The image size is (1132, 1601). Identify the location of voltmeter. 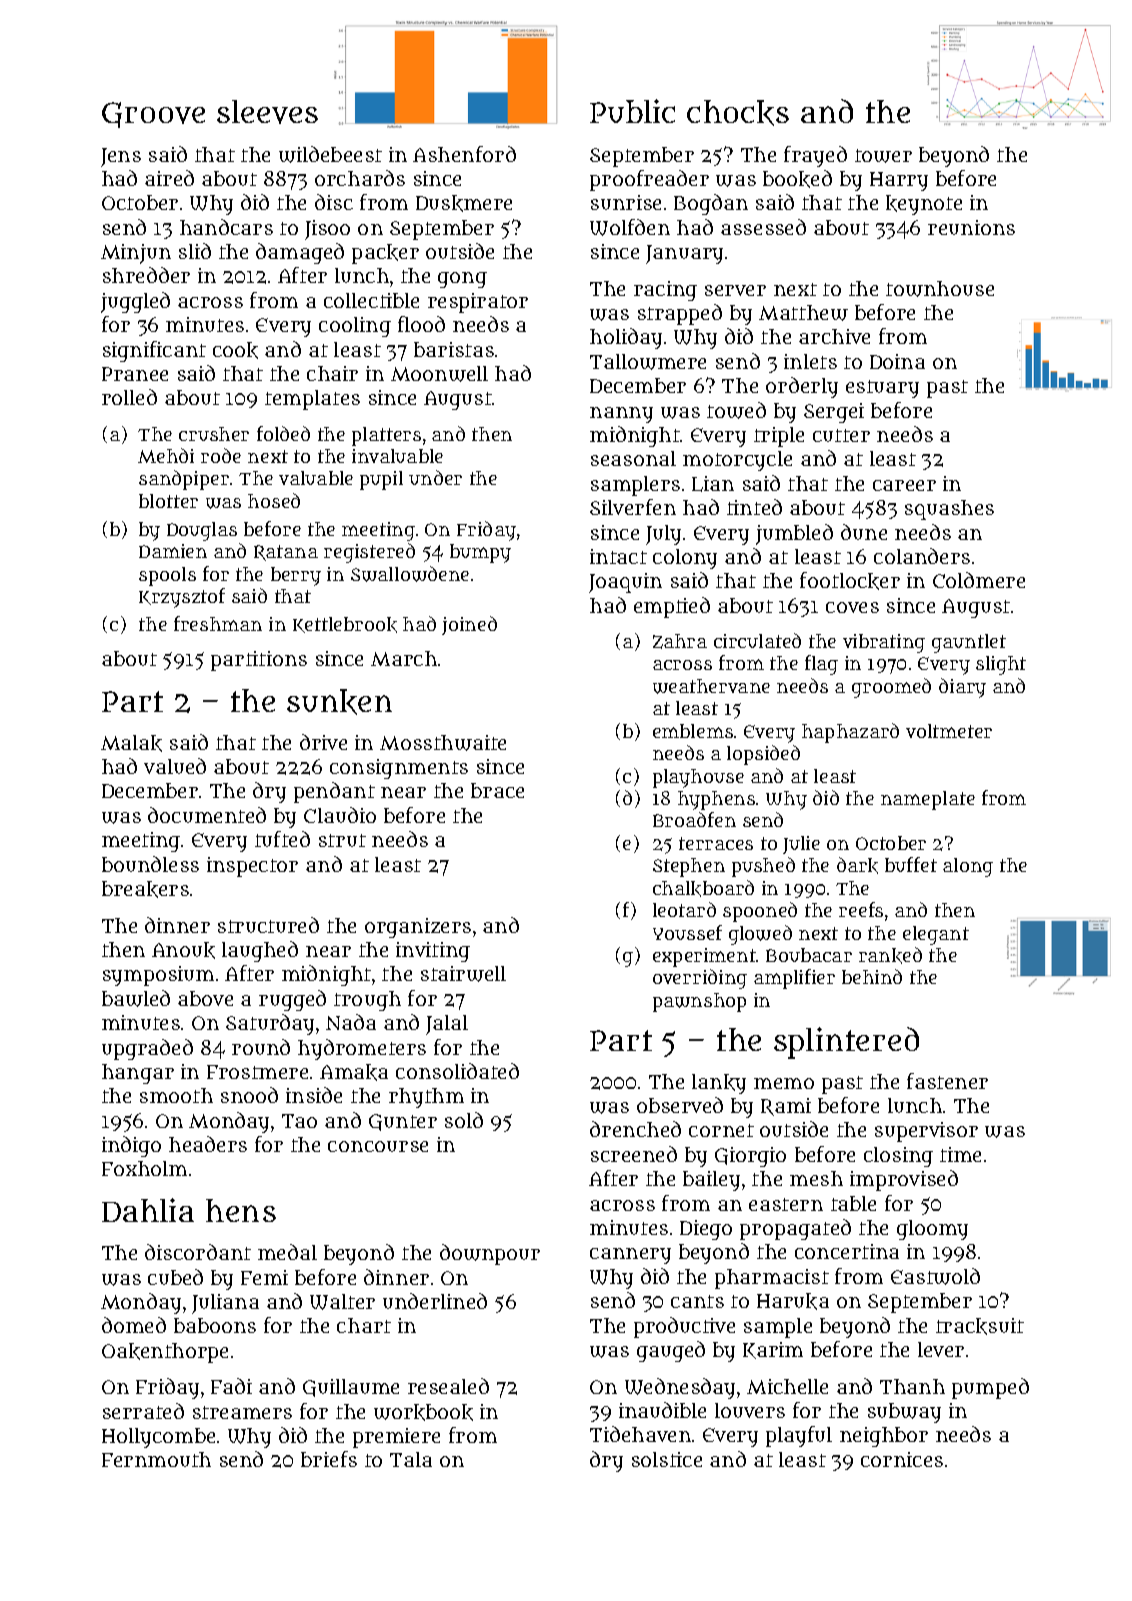
(949, 731).
